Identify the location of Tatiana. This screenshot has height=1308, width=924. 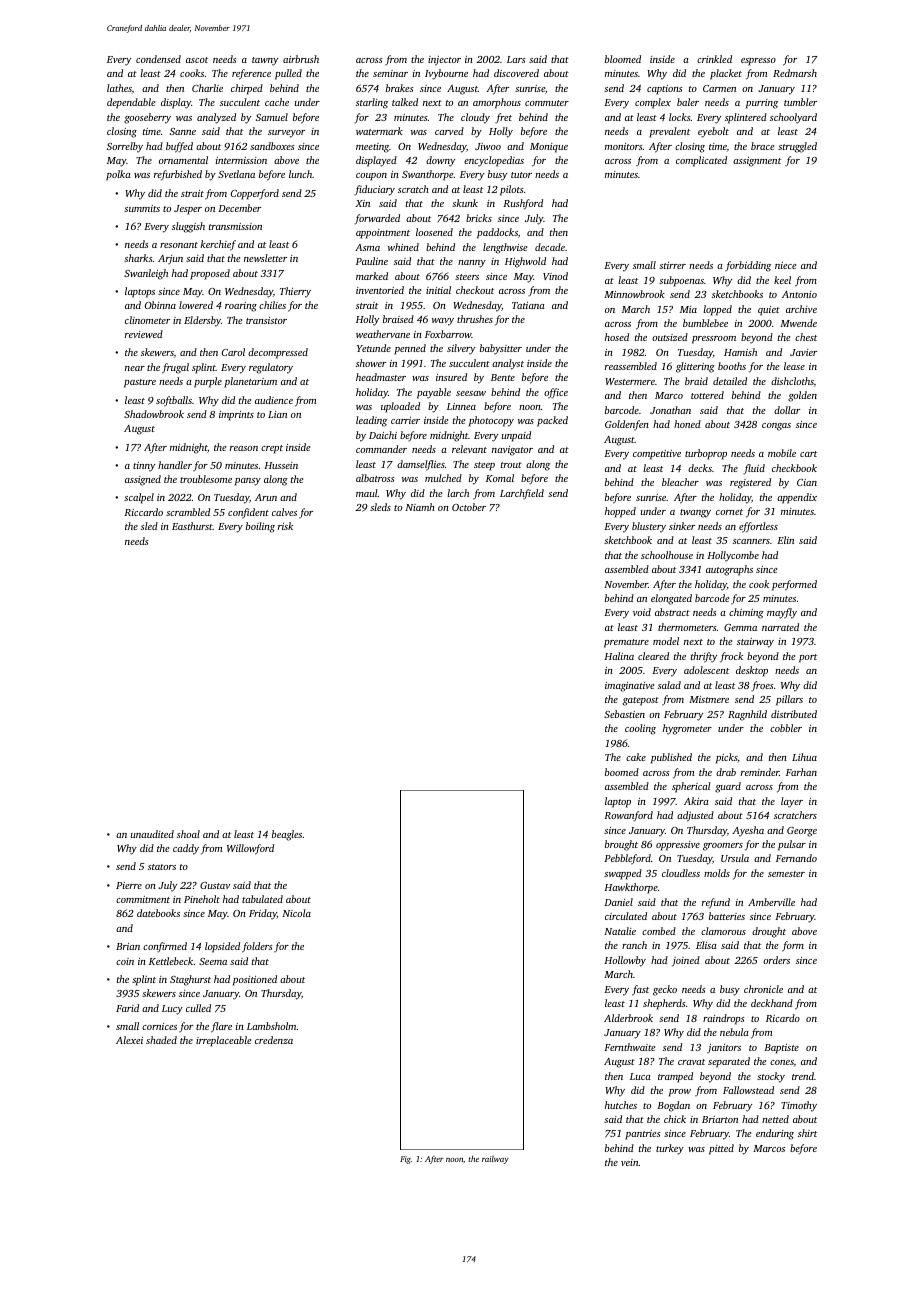
(528, 305).
